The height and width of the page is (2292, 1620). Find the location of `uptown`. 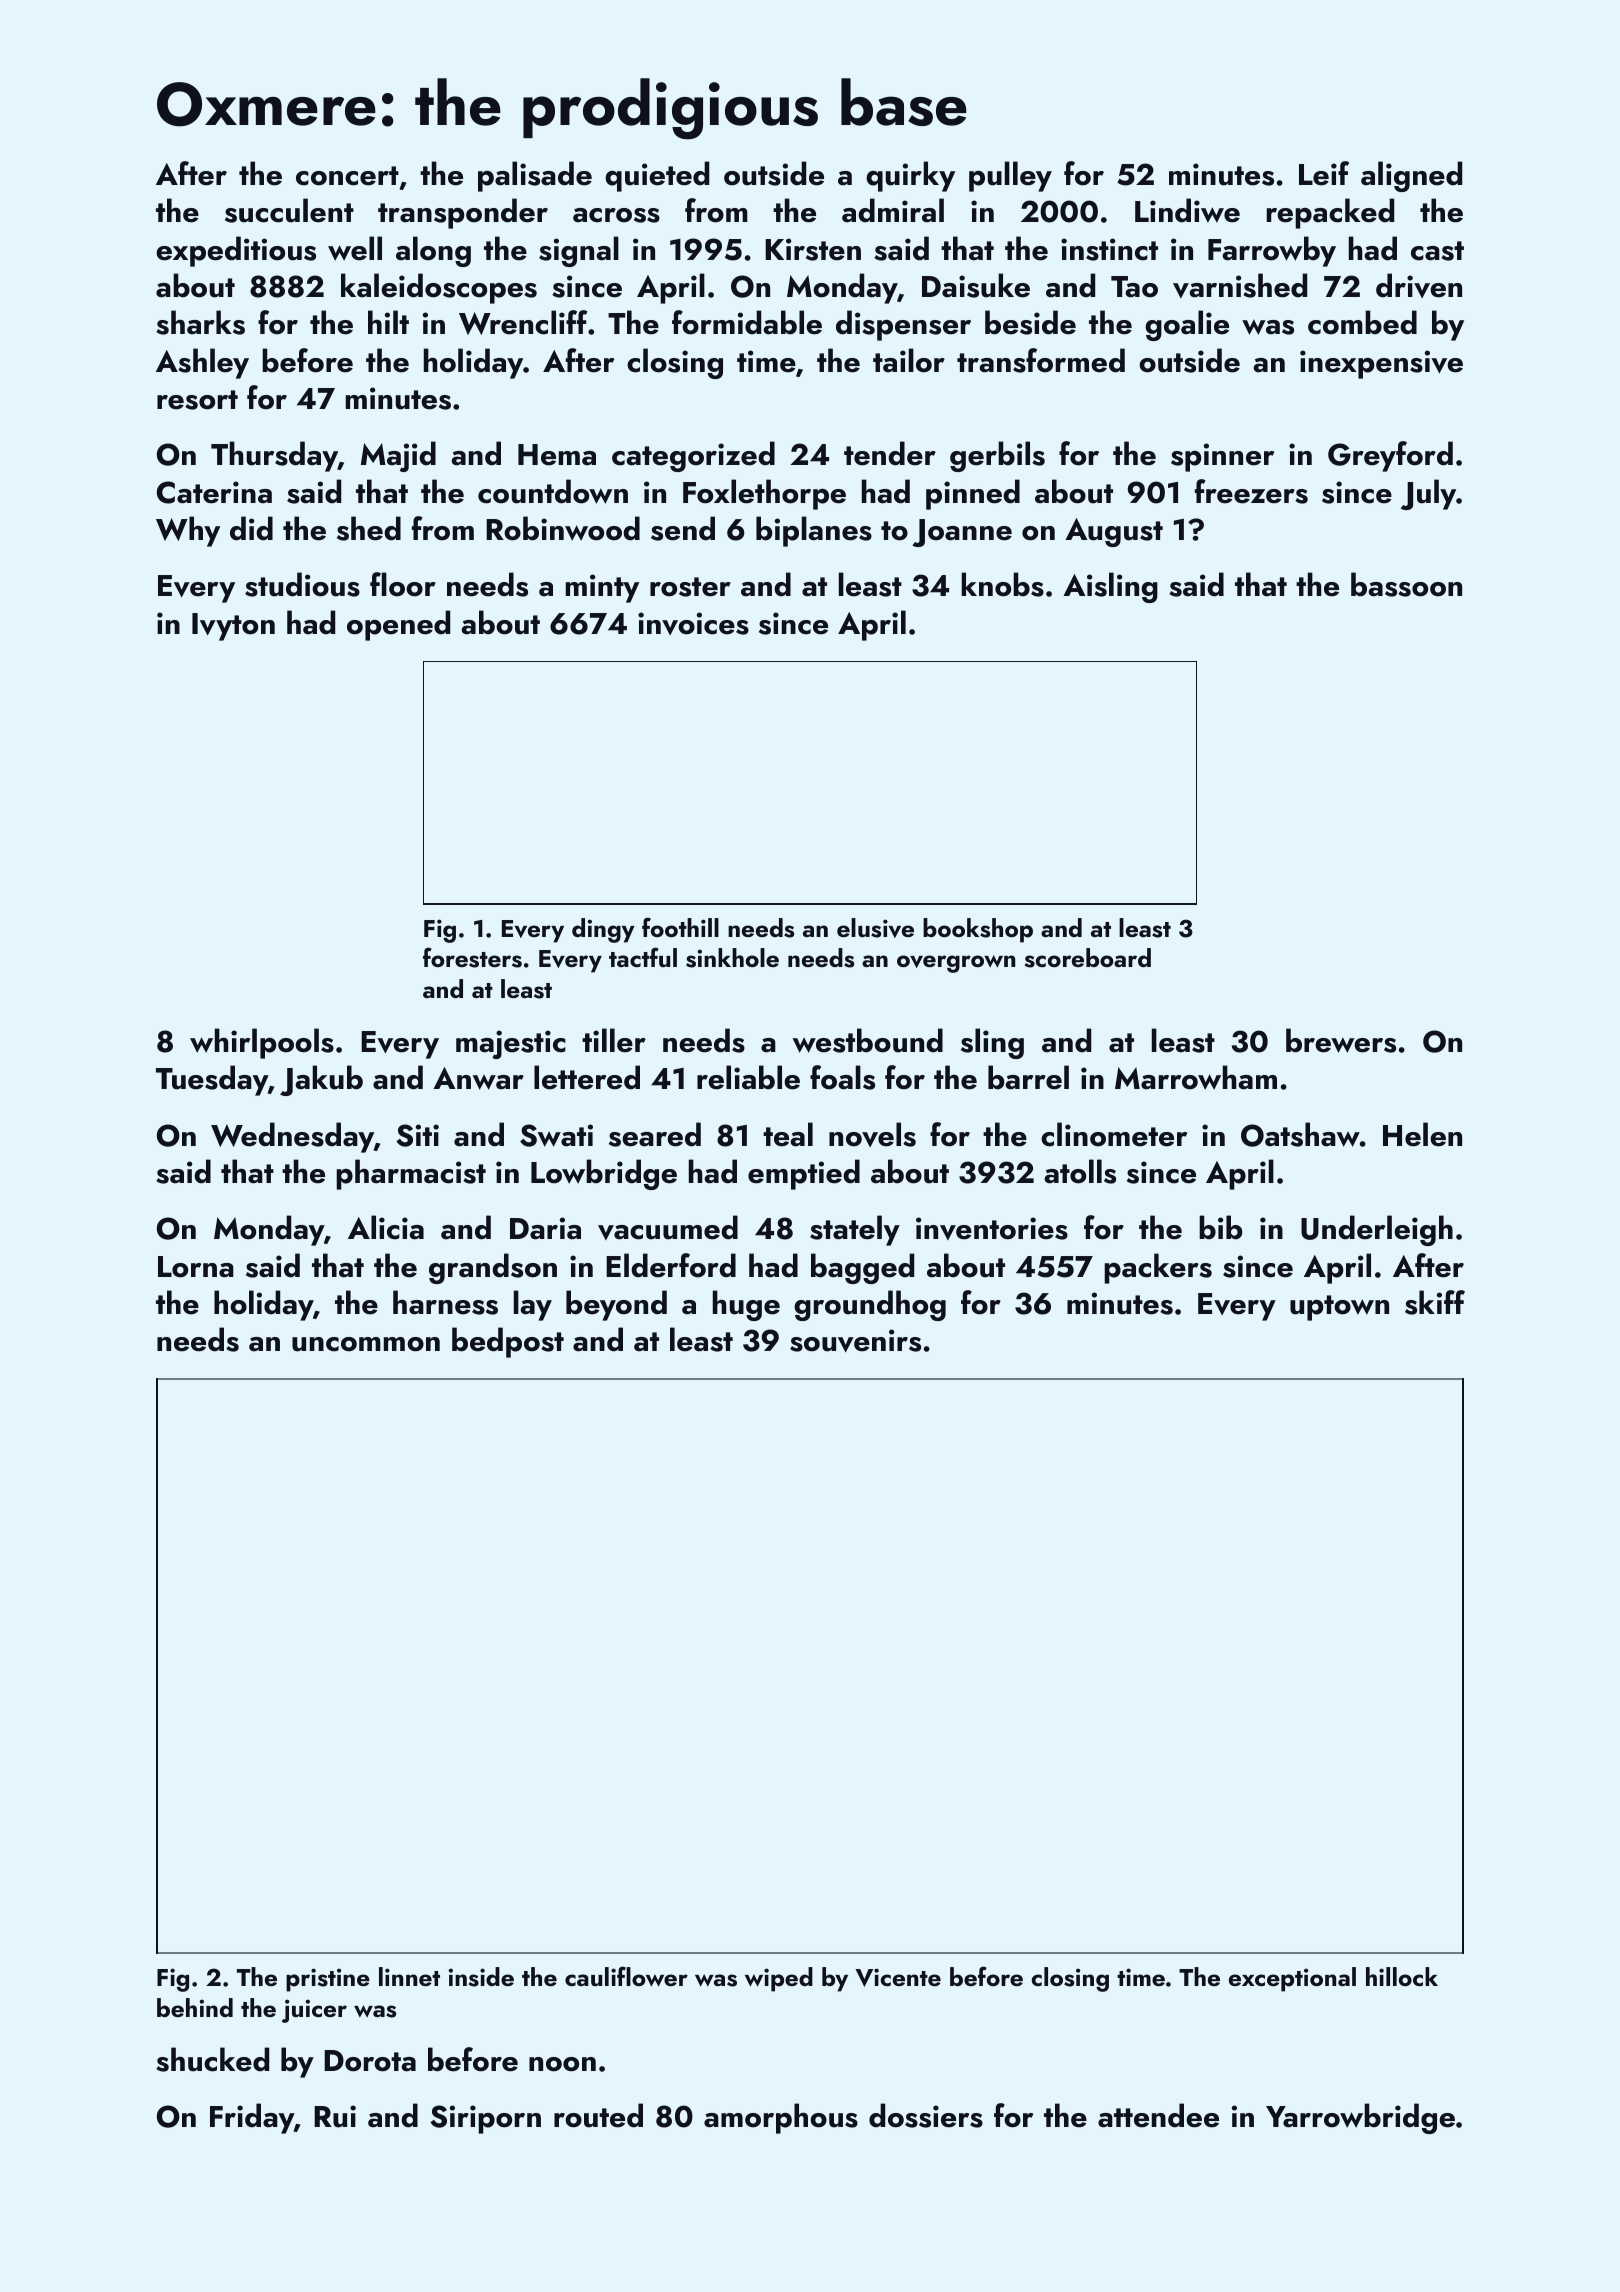

uptown is located at coordinates (1339, 1308).
